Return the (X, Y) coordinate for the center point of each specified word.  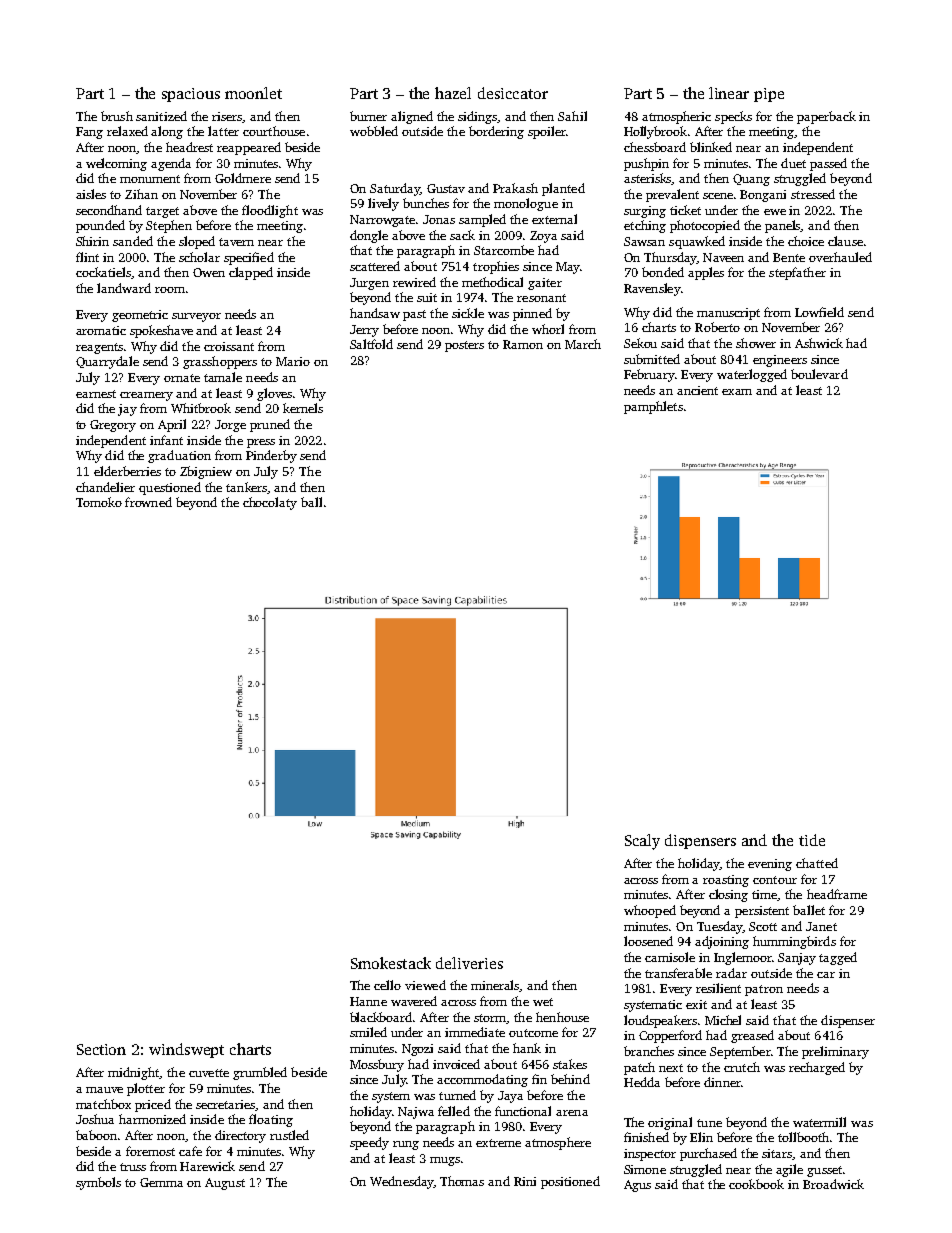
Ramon (523, 344)
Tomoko (99, 502)
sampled (482, 220)
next (671, 1068)
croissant (229, 346)
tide (812, 840)
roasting (726, 881)
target (162, 212)
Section (101, 1049)
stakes (570, 1064)
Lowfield (819, 312)
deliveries (469, 963)
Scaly (642, 842)
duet (793, 163)
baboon (96, 1135)
